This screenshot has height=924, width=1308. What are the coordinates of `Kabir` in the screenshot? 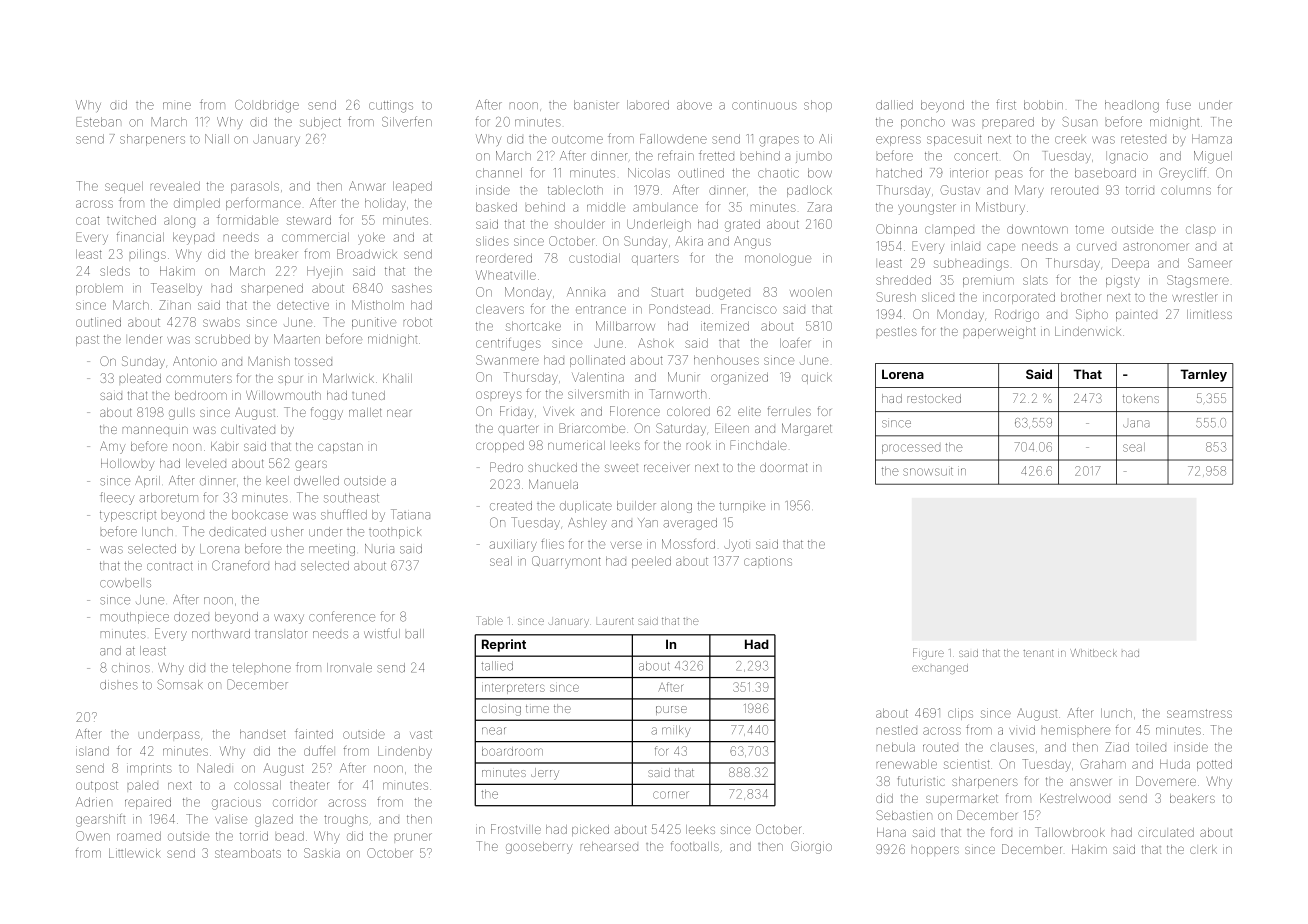 It's located at (224, 446).
